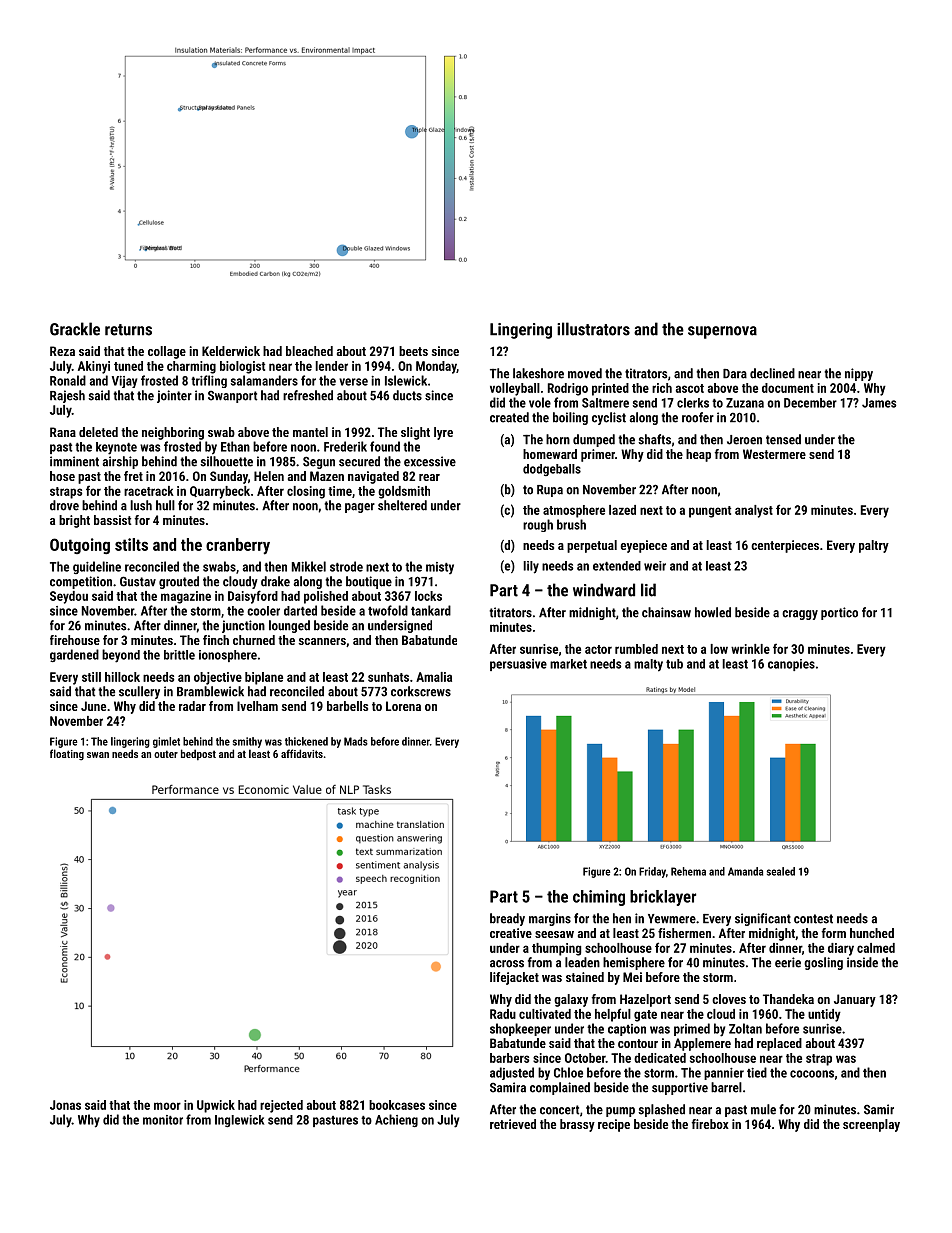 Image resolution: width=952 pixels, height=1233 pixels. I want to click on Ivelham, so click(257, 706).
